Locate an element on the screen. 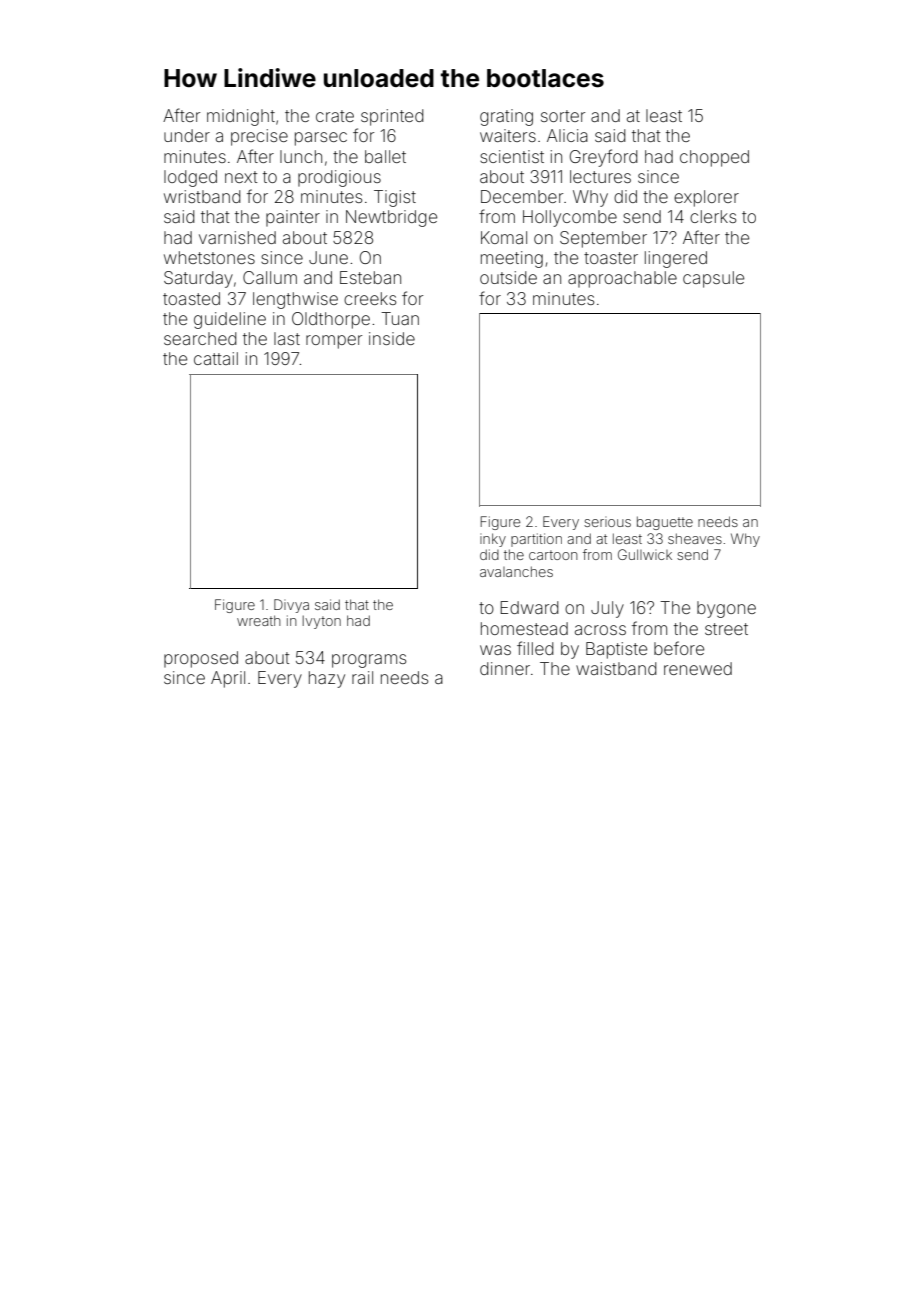 This screenshot has height=1311, width=924. Ivyton is located at coordinates (322, 622).
